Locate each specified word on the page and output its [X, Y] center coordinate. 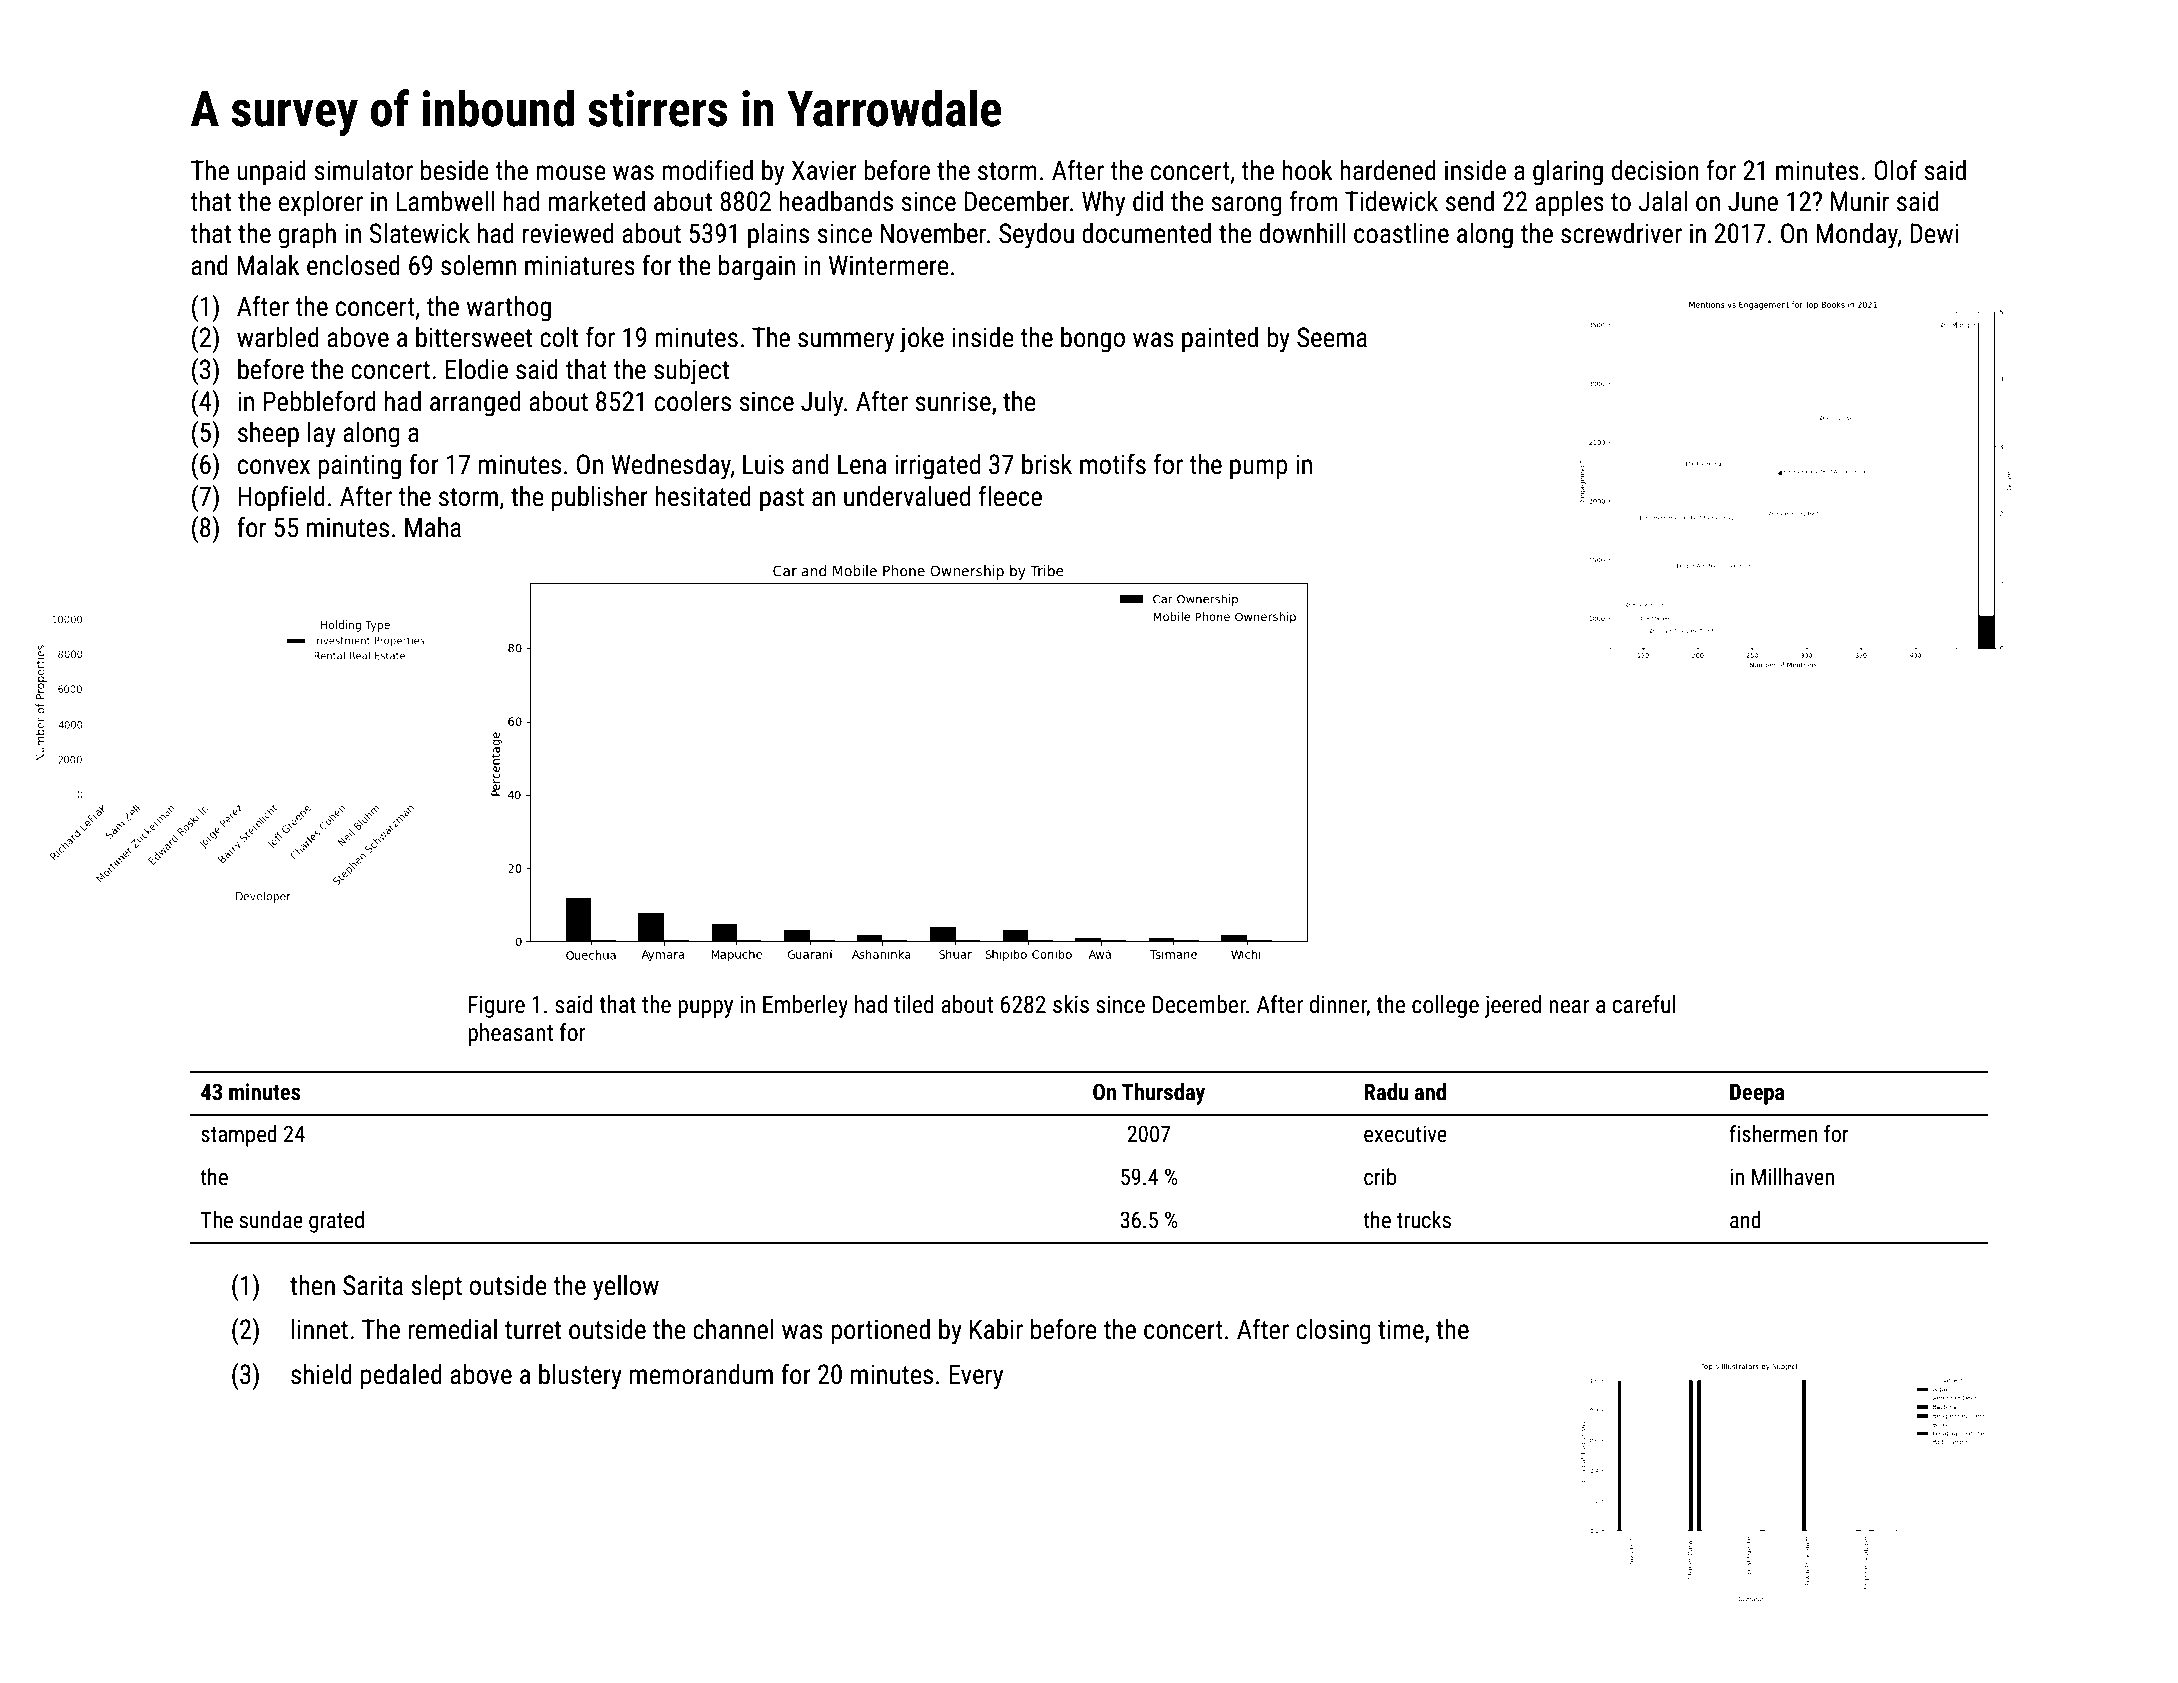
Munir [1860, 201]
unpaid [271, 173]
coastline [1401, 233]
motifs [1113, 464]
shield [321, 1374]
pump [1258, 469]
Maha [433, 527]
